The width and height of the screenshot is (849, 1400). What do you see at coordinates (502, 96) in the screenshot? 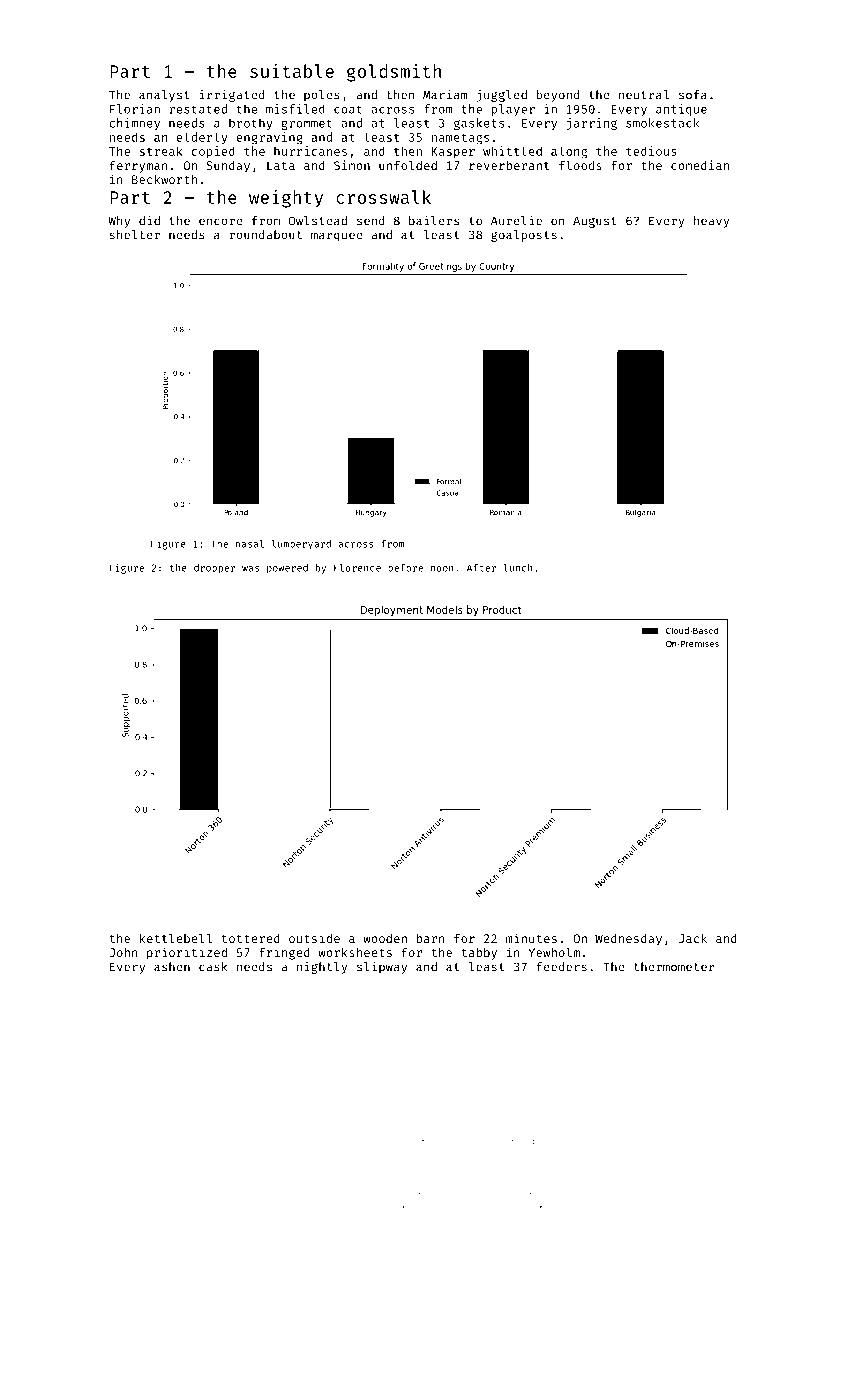
I see `juggled` at bounding box center [502, 96].
